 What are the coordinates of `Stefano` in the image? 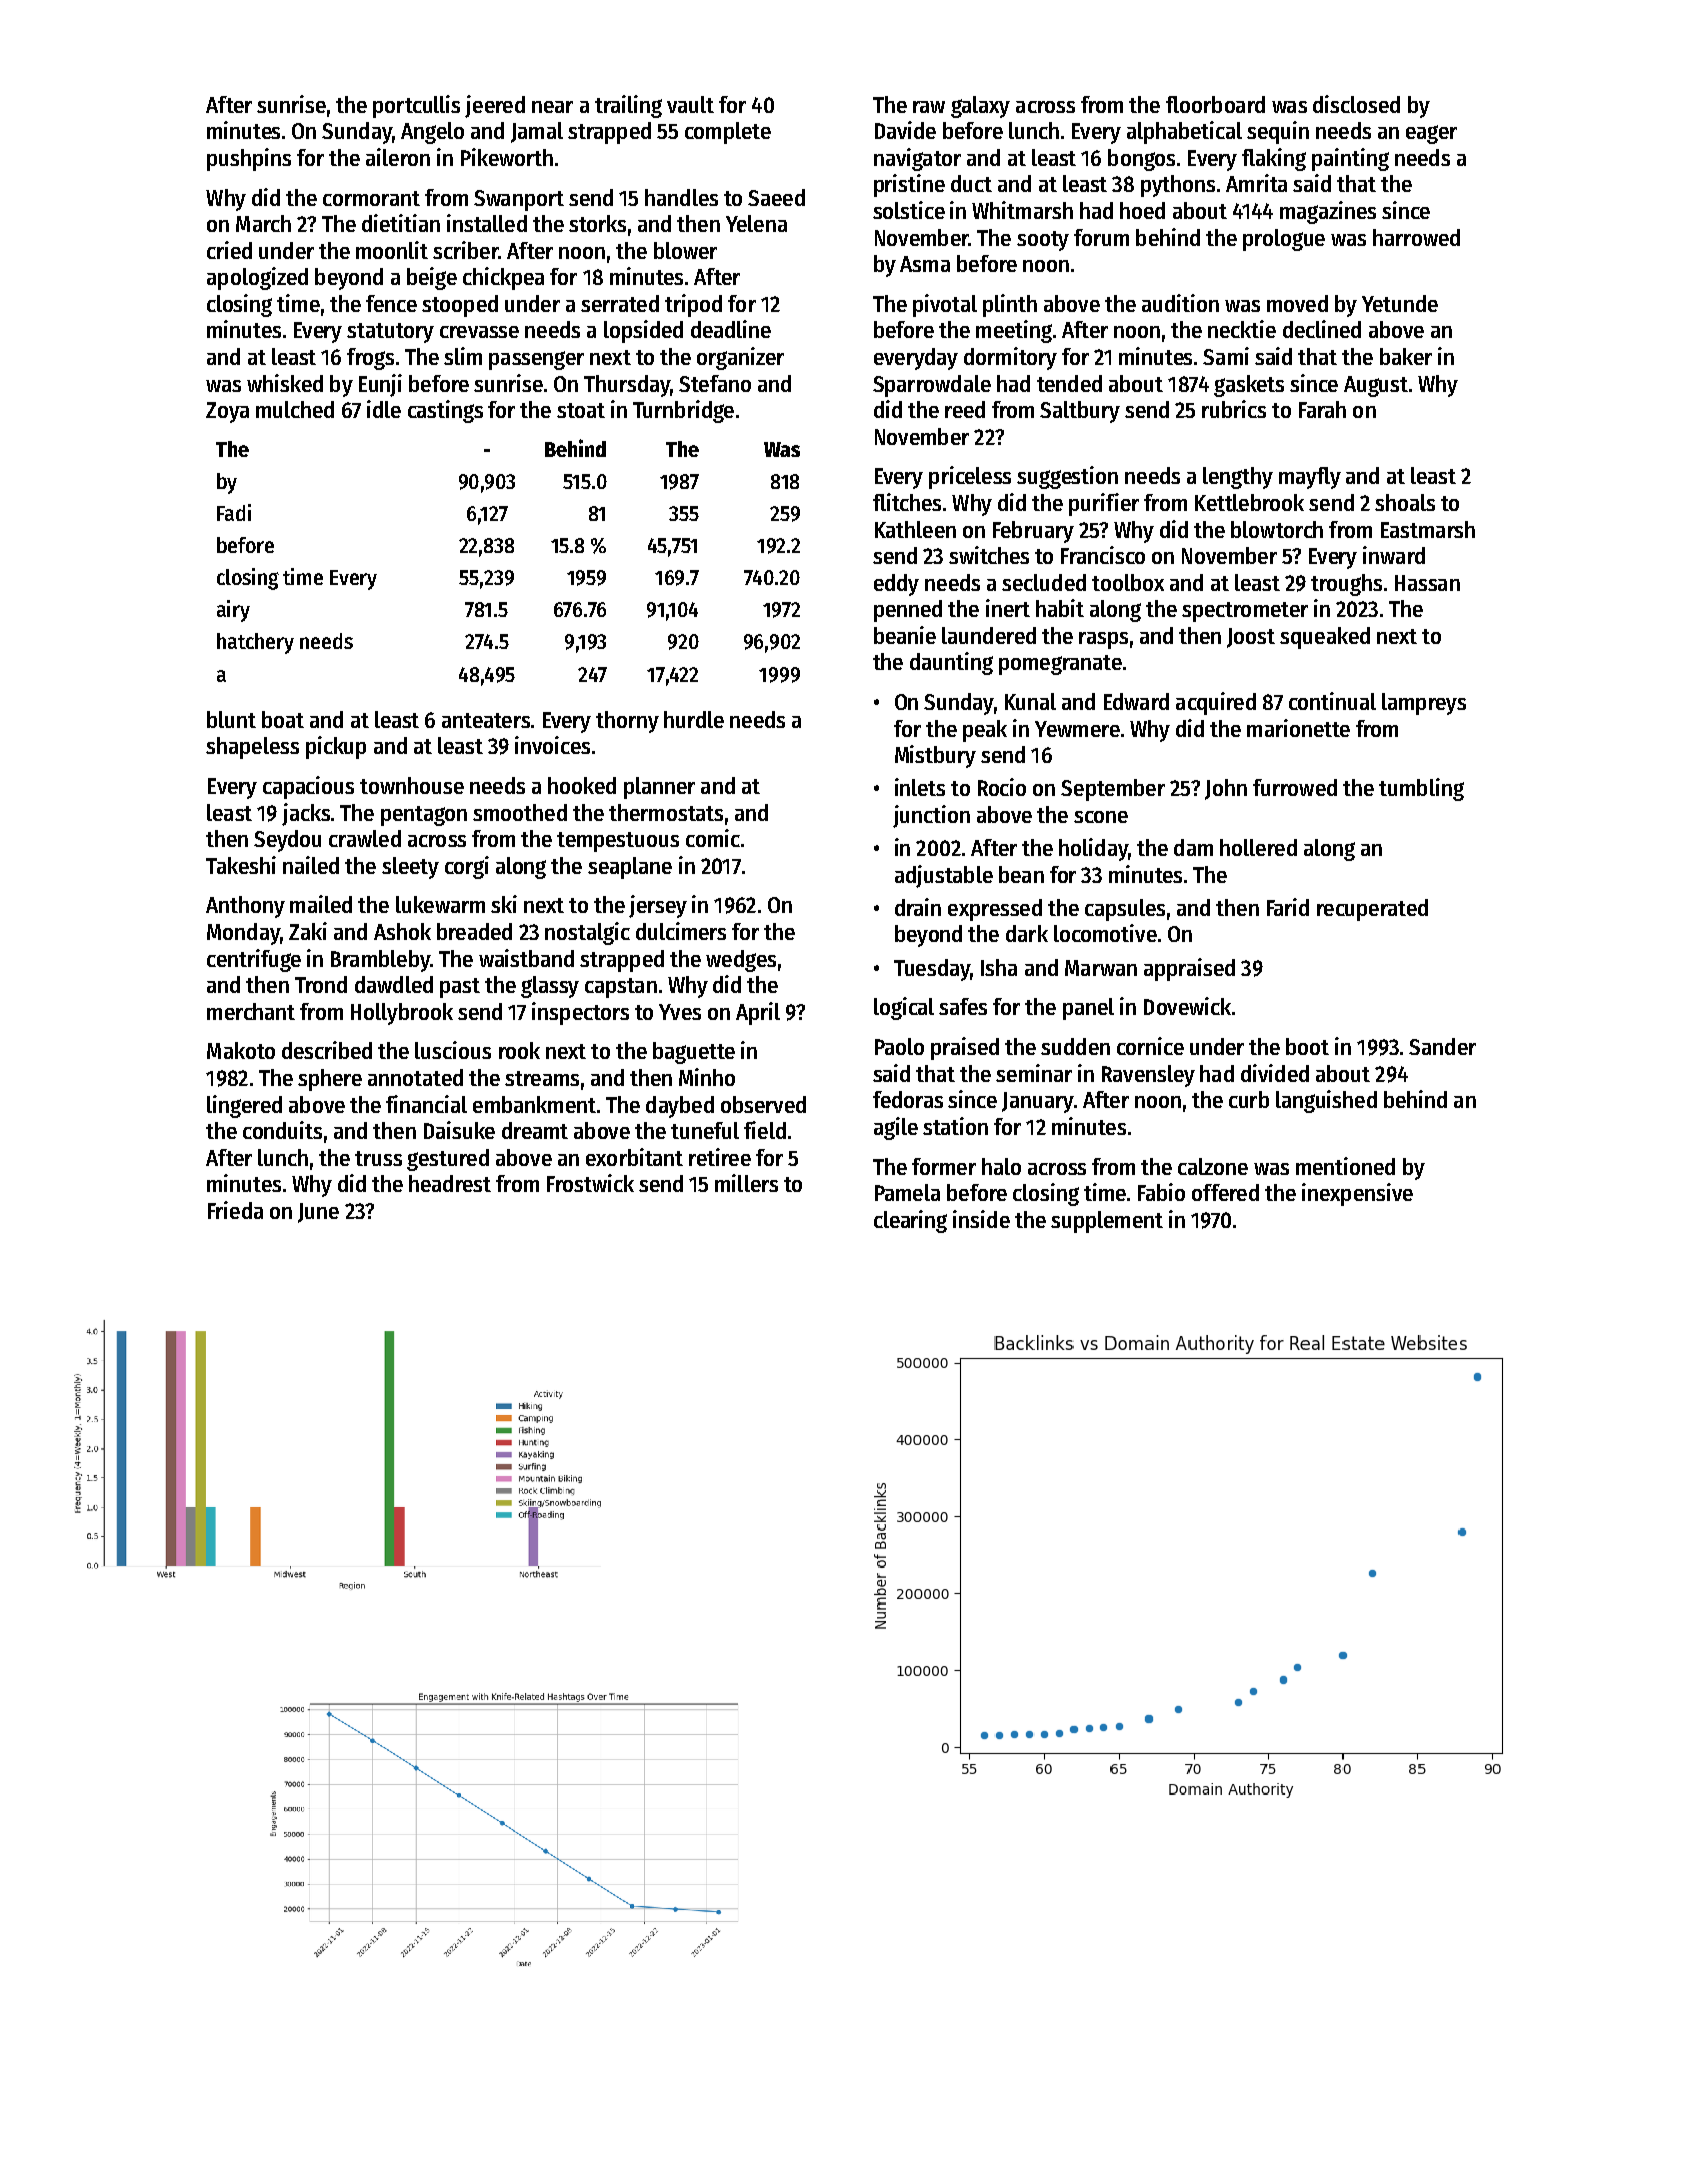 It's located at (715, 383).
